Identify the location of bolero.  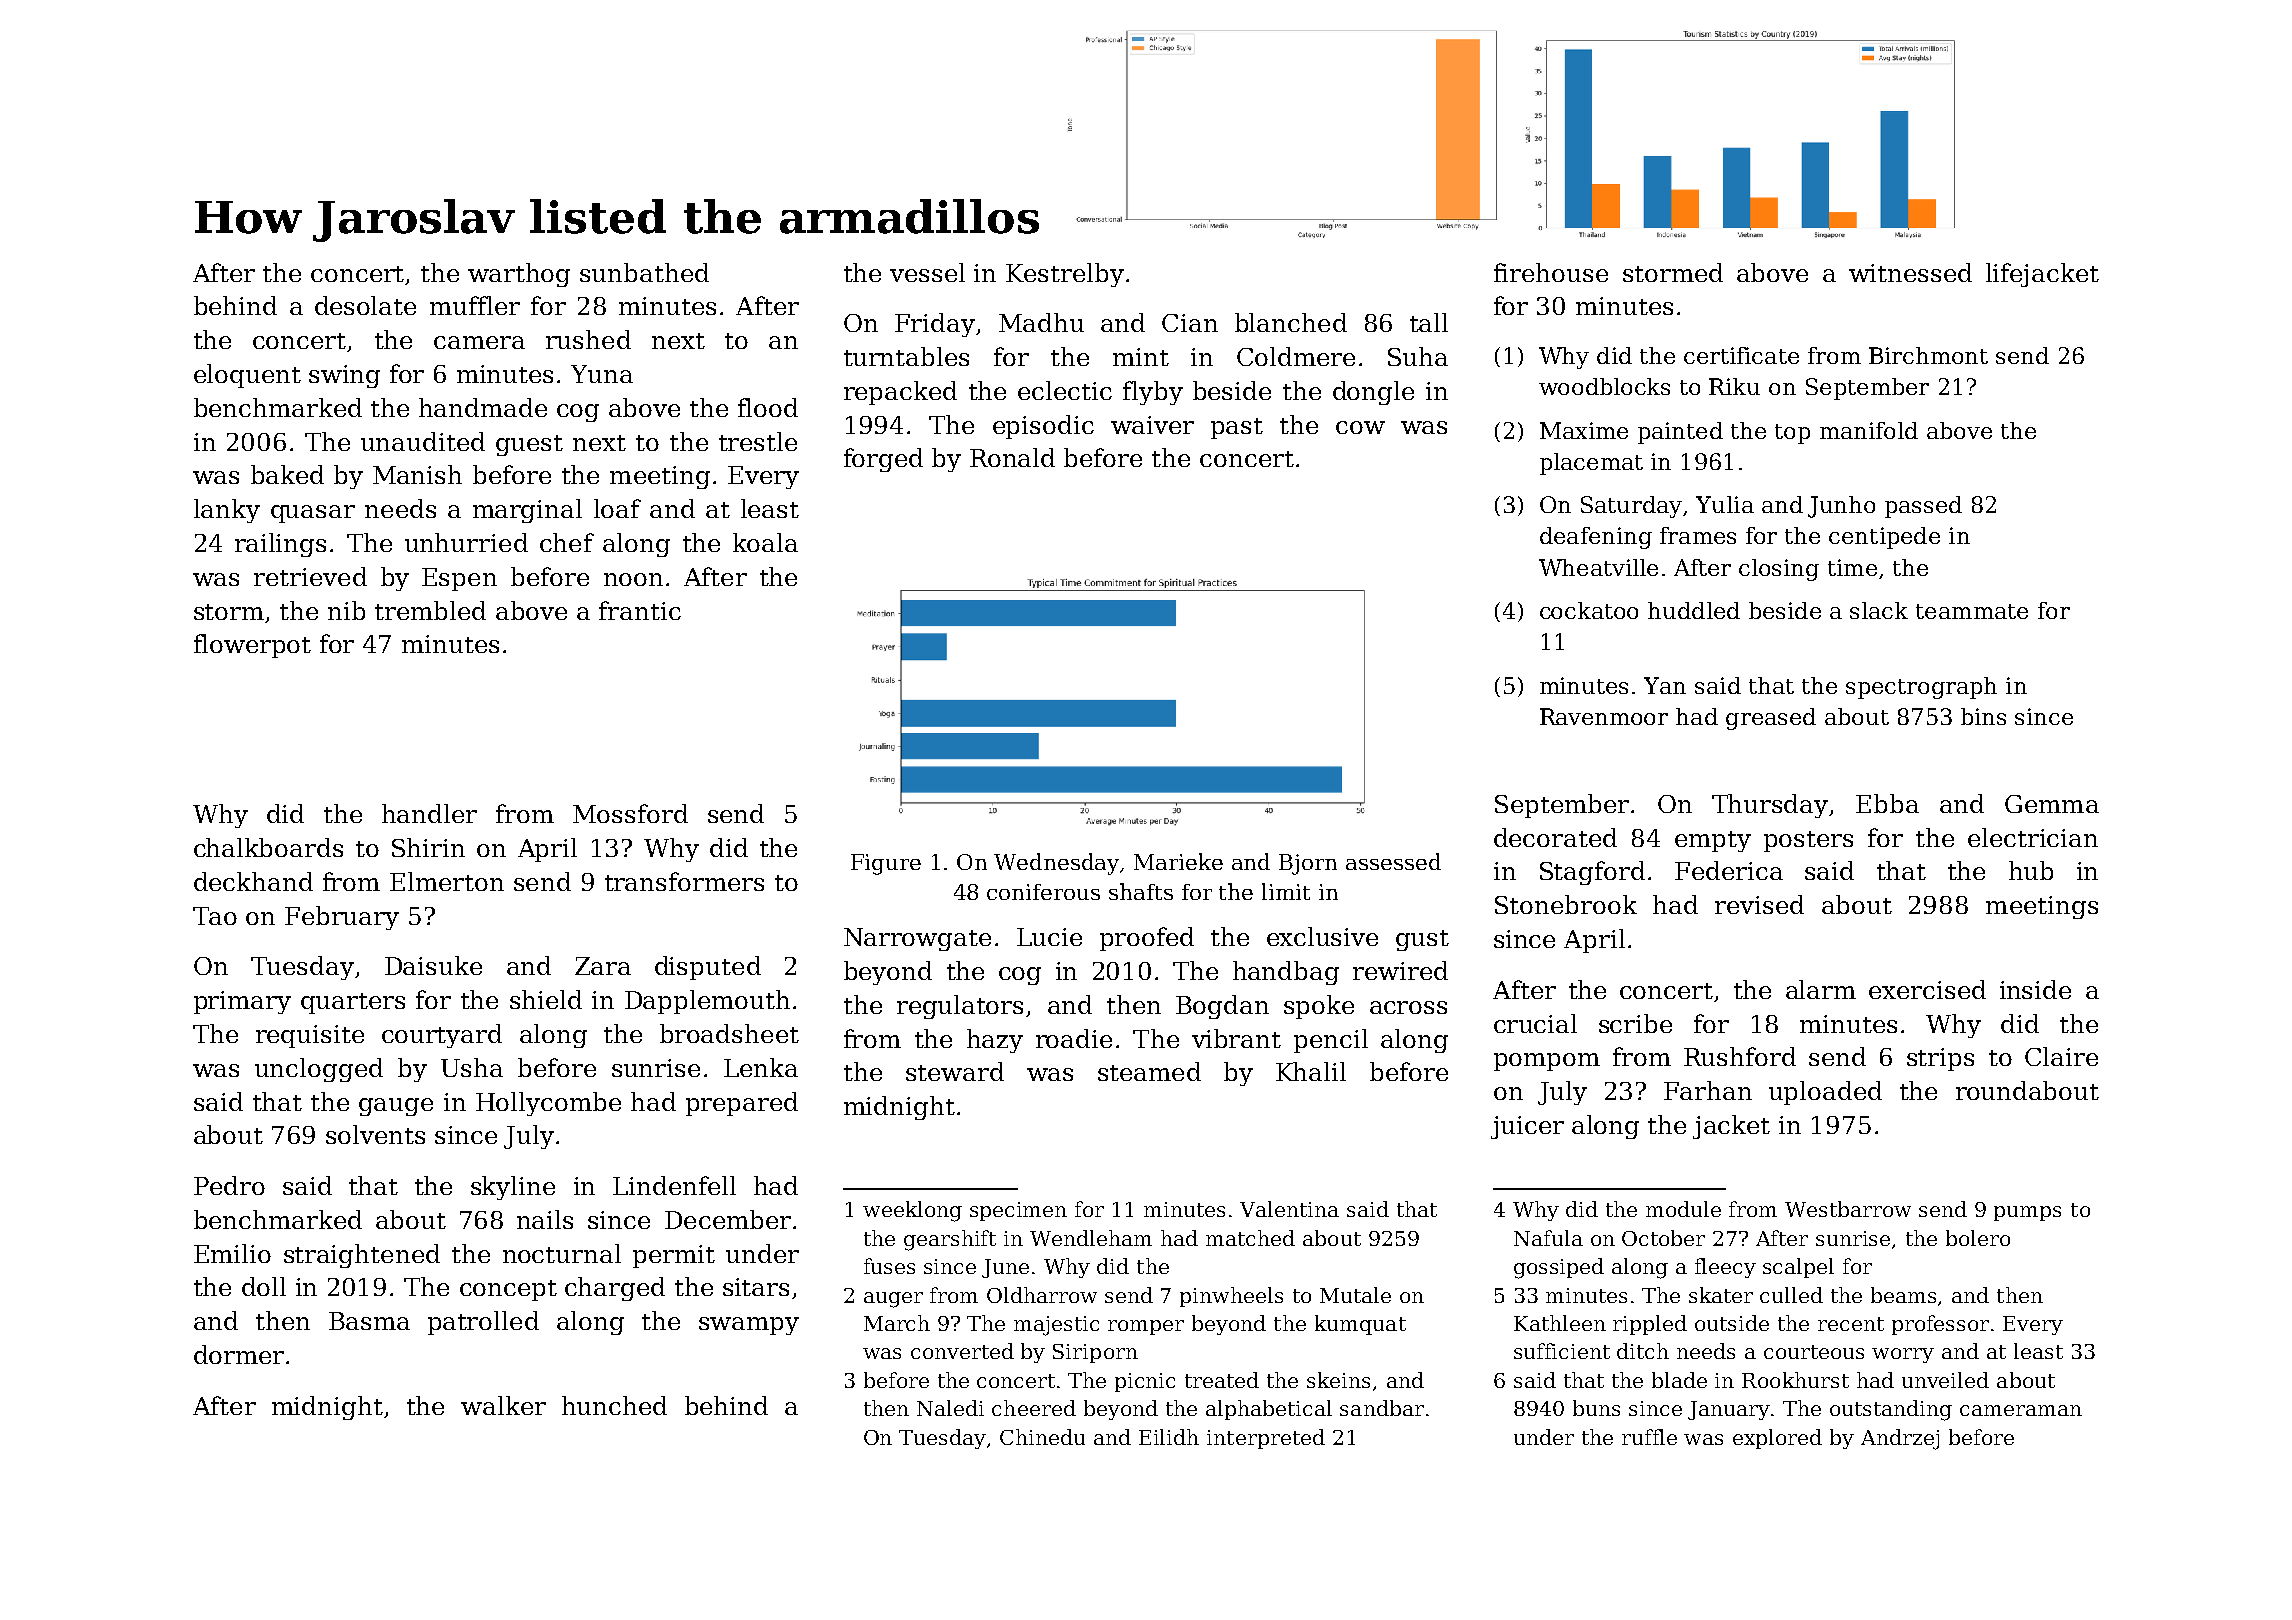
(1978, 1238).
